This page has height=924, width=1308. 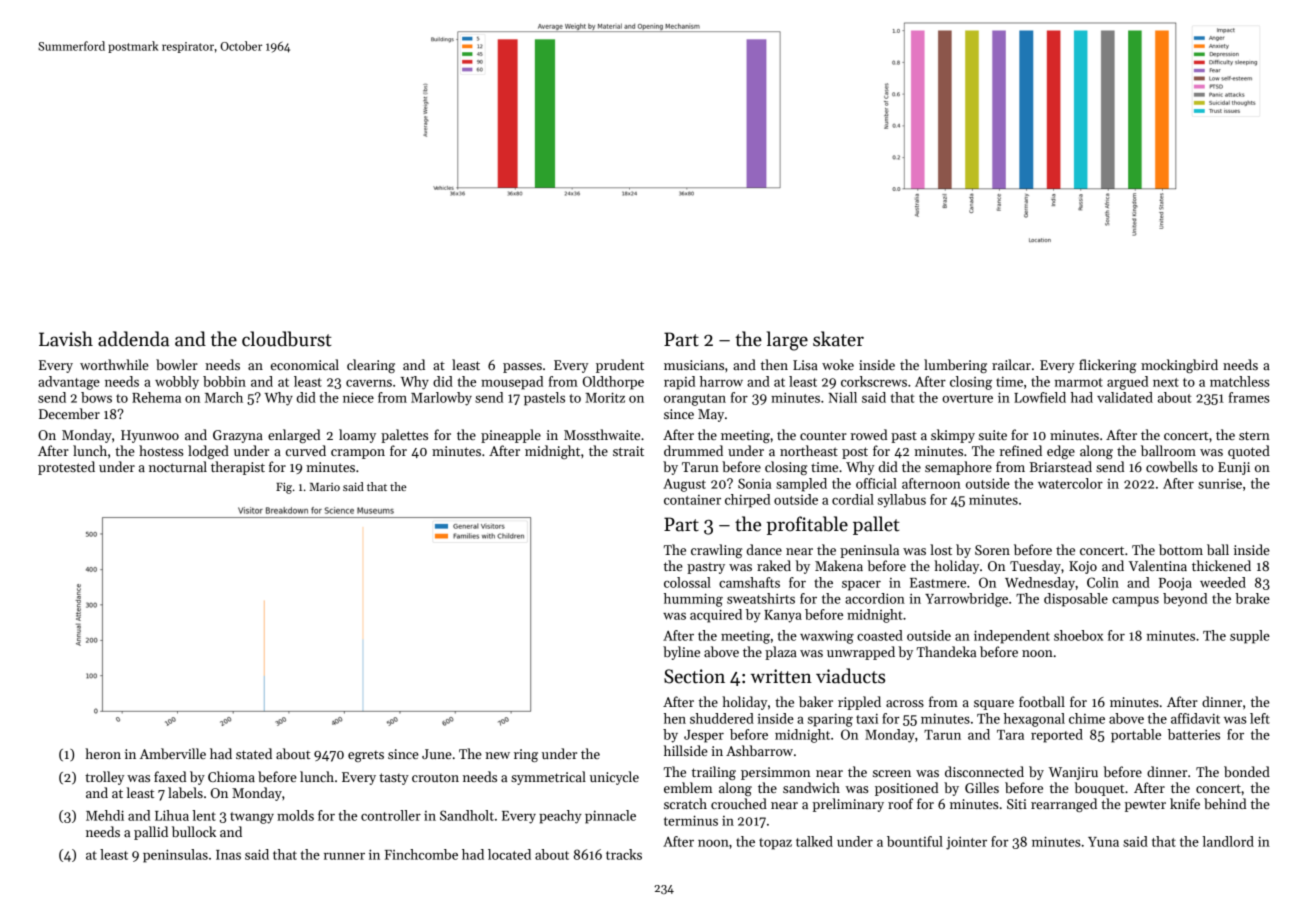 What do you see at coordinates (177, 383) in the page?
I see `wobbly` at bounding box center [177, 383].
